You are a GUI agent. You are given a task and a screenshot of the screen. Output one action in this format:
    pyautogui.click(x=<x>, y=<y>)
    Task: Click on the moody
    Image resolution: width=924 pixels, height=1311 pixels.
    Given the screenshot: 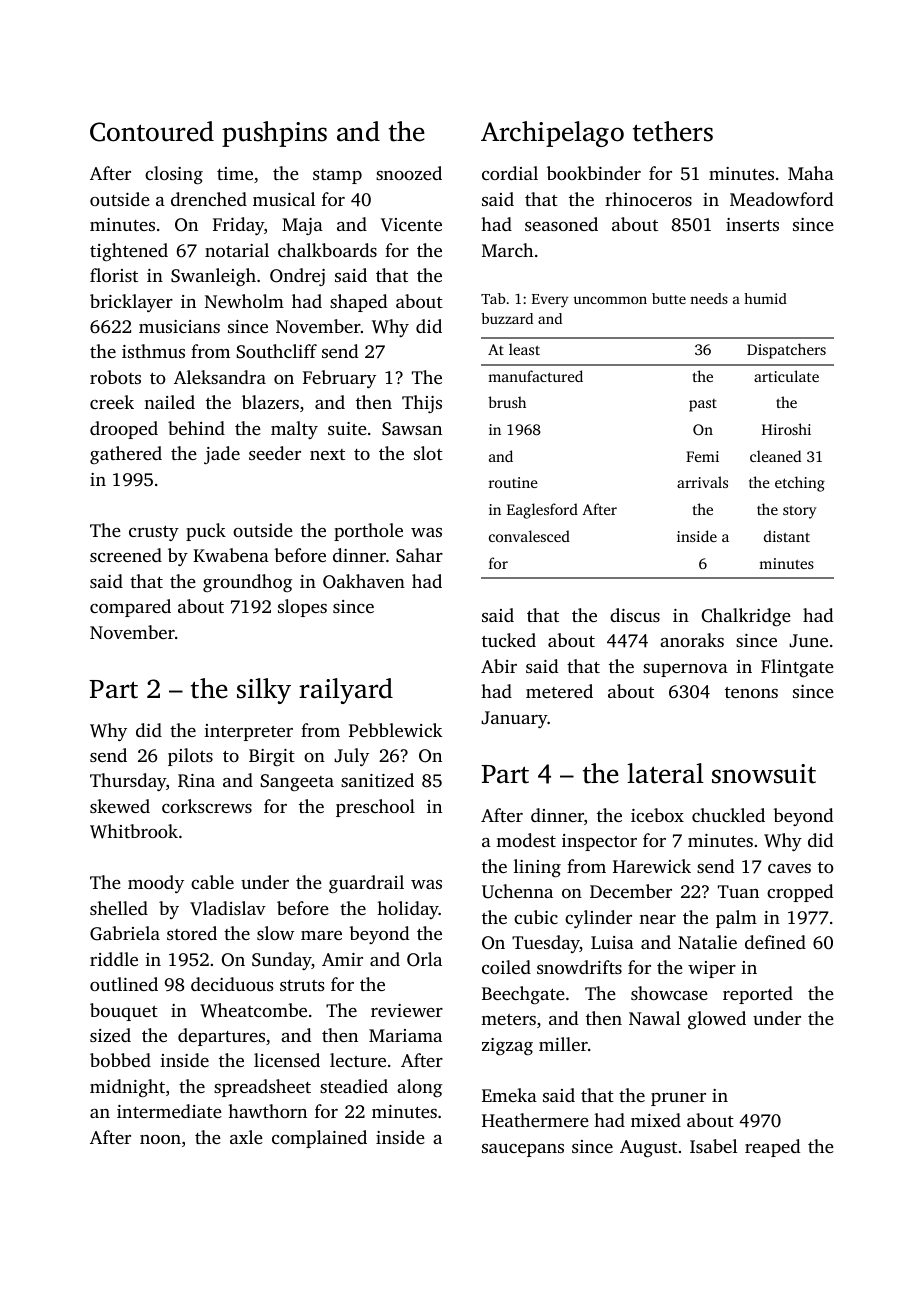 What is the action you would take?
    pyautogui.click(x=156, y=884)
